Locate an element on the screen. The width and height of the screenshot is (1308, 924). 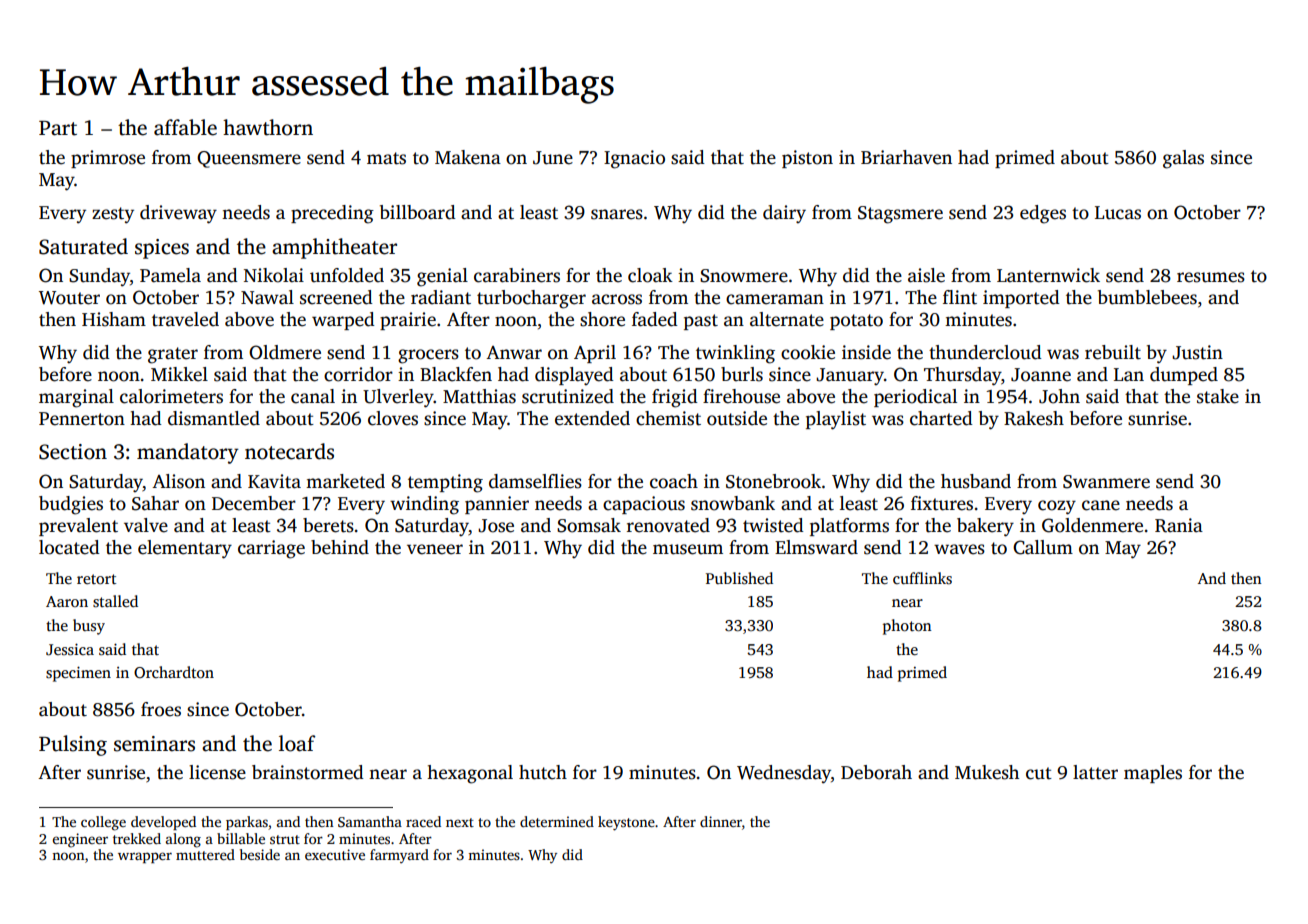
driveway is located at coordinates (178, 214).
